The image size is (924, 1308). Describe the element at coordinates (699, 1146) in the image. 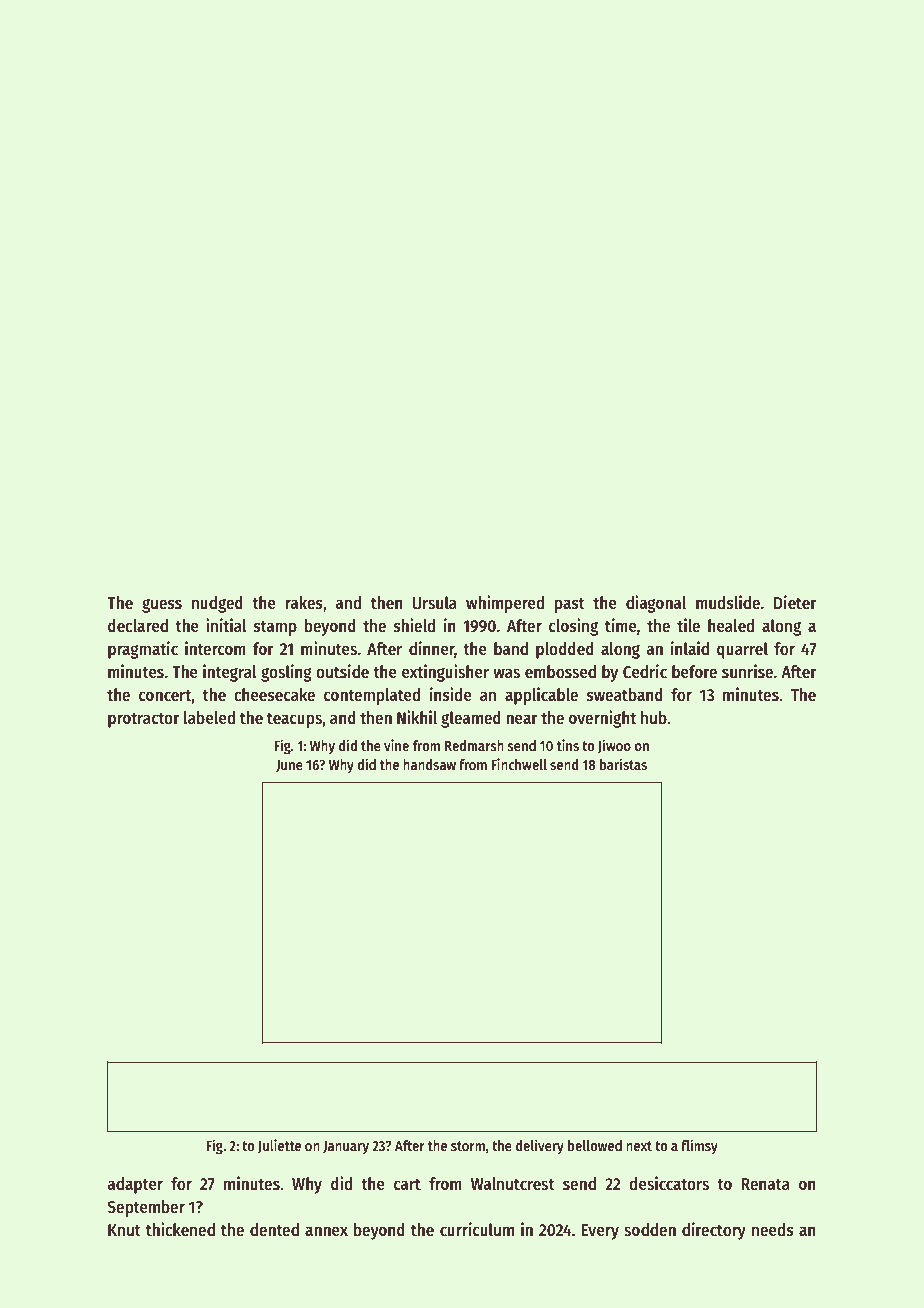

I see `flimsy` at that location.
